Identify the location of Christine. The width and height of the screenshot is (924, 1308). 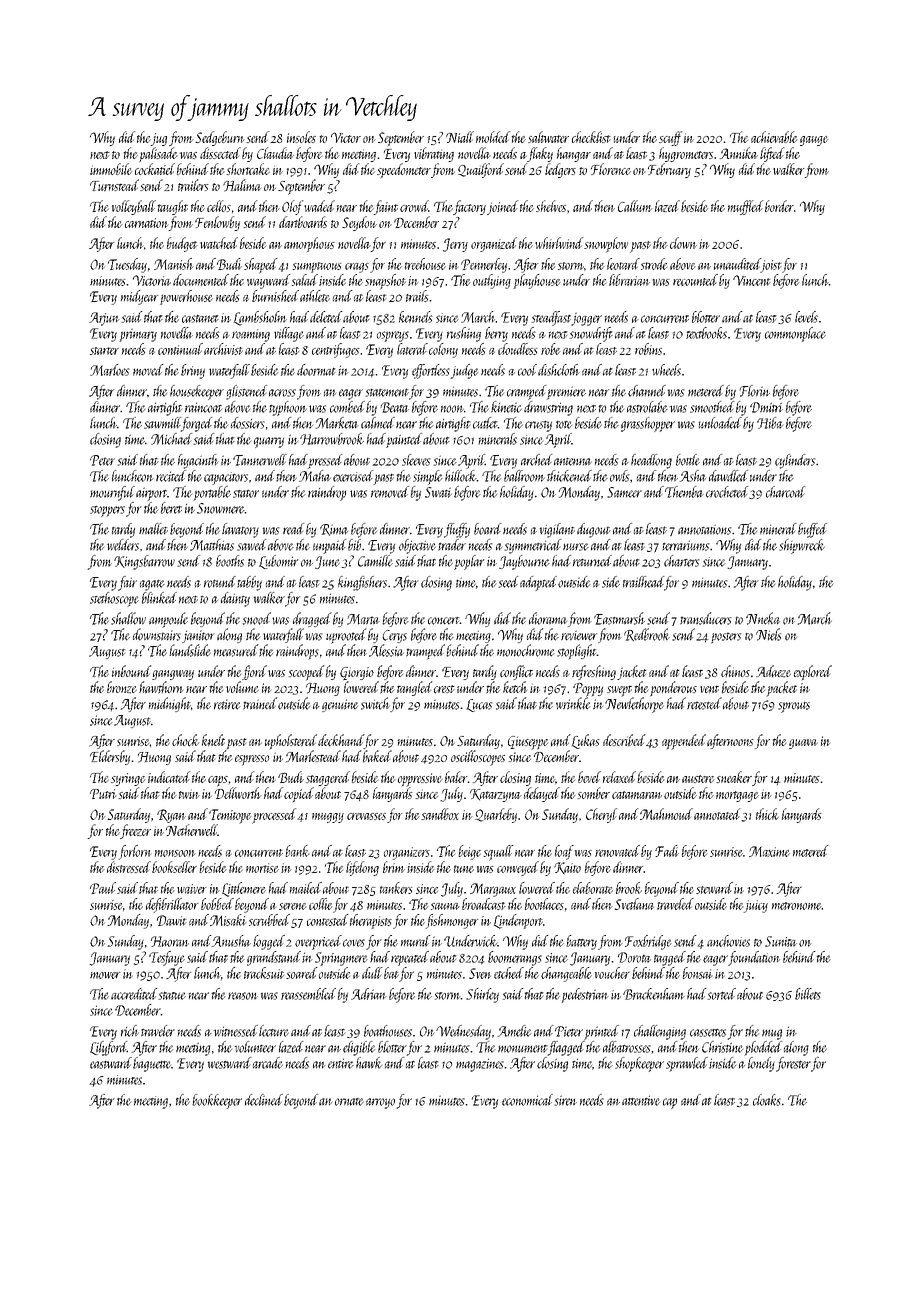
(722, 1047).
